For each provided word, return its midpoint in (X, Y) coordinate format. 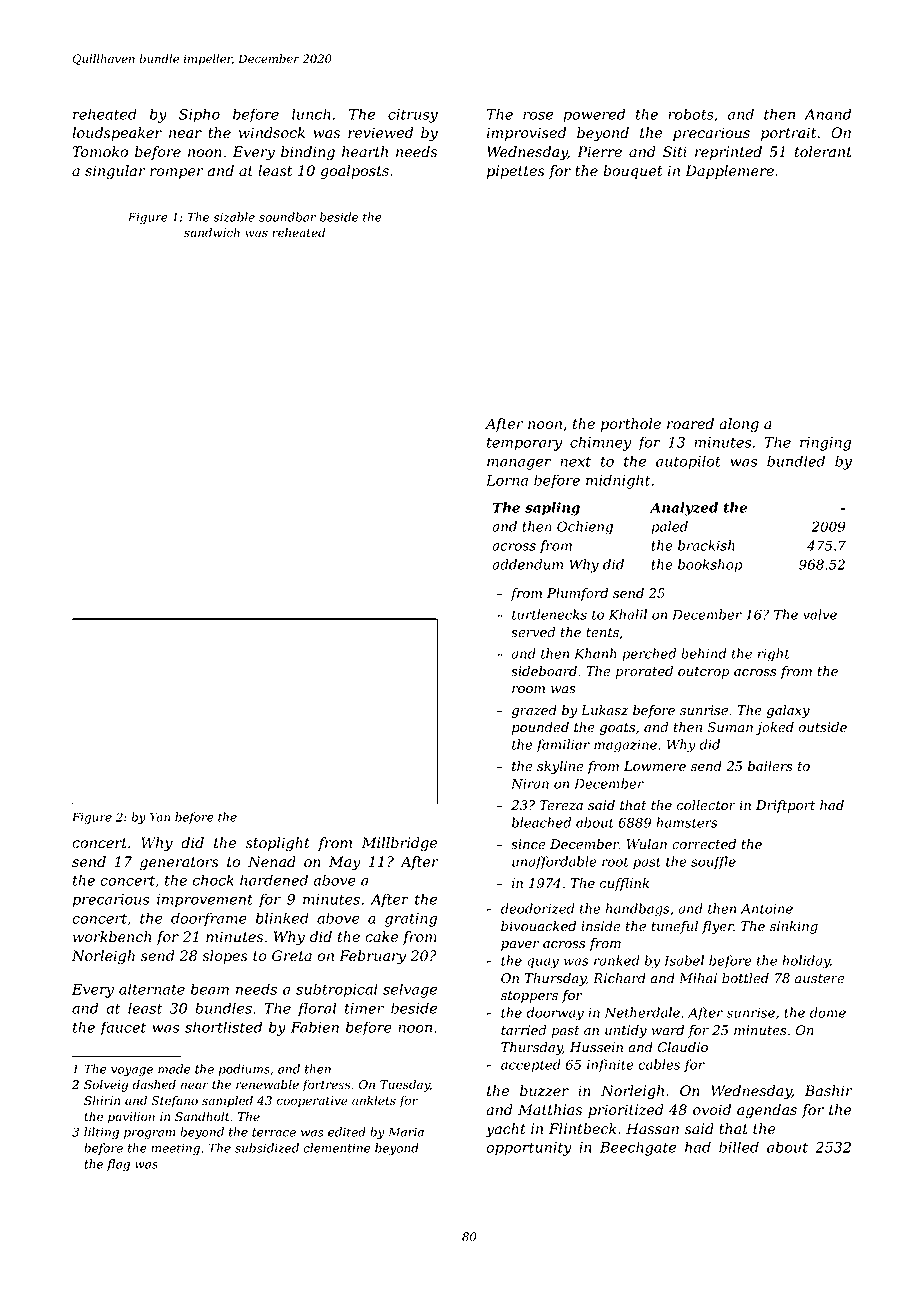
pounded (540, 728)
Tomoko (100, 152)
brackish (706, 545)
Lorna (507, 480)
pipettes (516, 172)
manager (519, 464)
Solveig (106, 1085)
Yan (160, 817)
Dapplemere (729, 172)
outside (823, 727)
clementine (336, 1148)
